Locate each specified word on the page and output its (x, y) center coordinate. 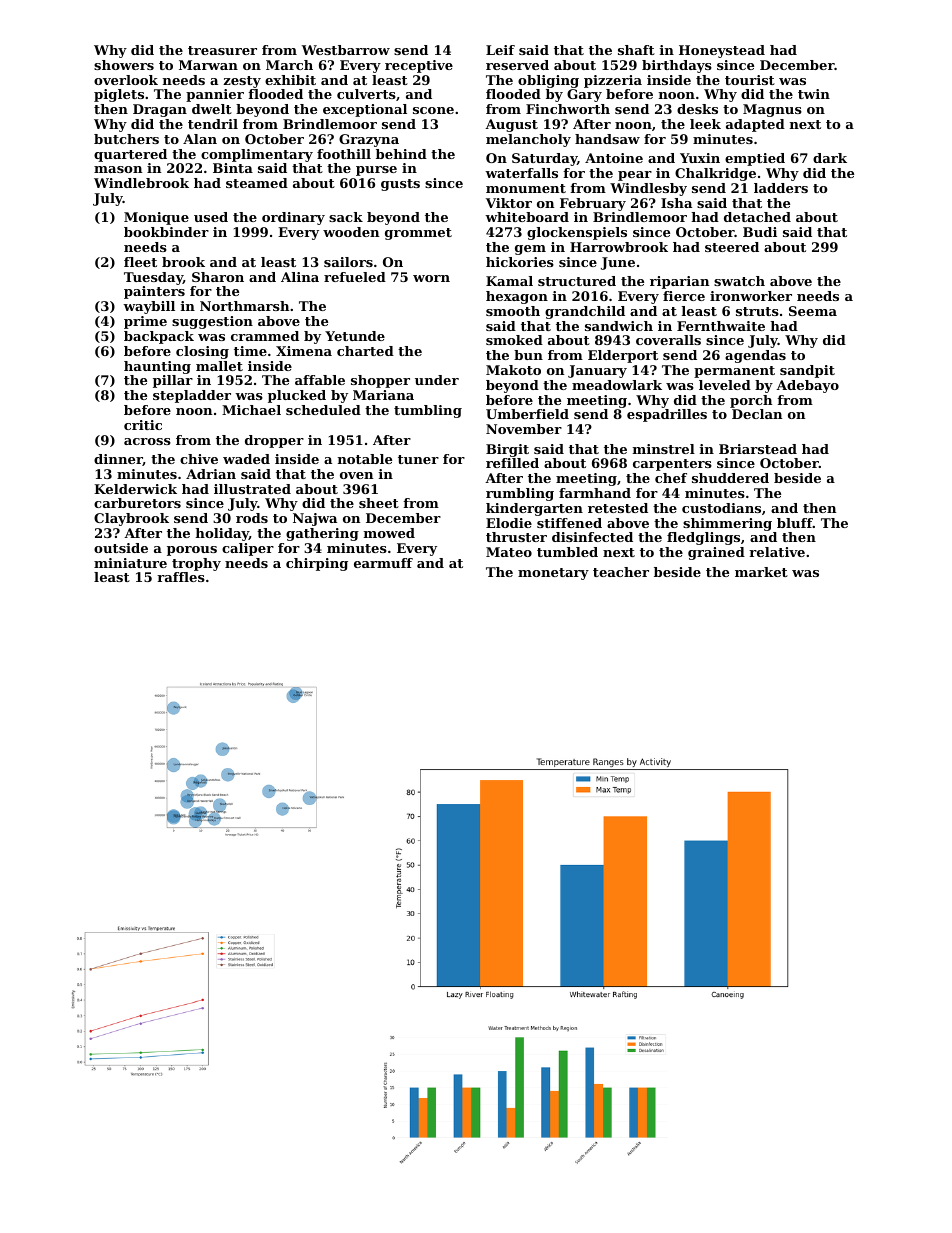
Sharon (218, 277)
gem (530, 250)
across (147, 441)
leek (705, 124)
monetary (553, 574)
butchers (126, 139)
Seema (813, 311)
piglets (119, 95)
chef (671, 478)
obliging (548, 81)
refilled (512, 463)
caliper (248, 549)
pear (635, 176)
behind (401, 154)
